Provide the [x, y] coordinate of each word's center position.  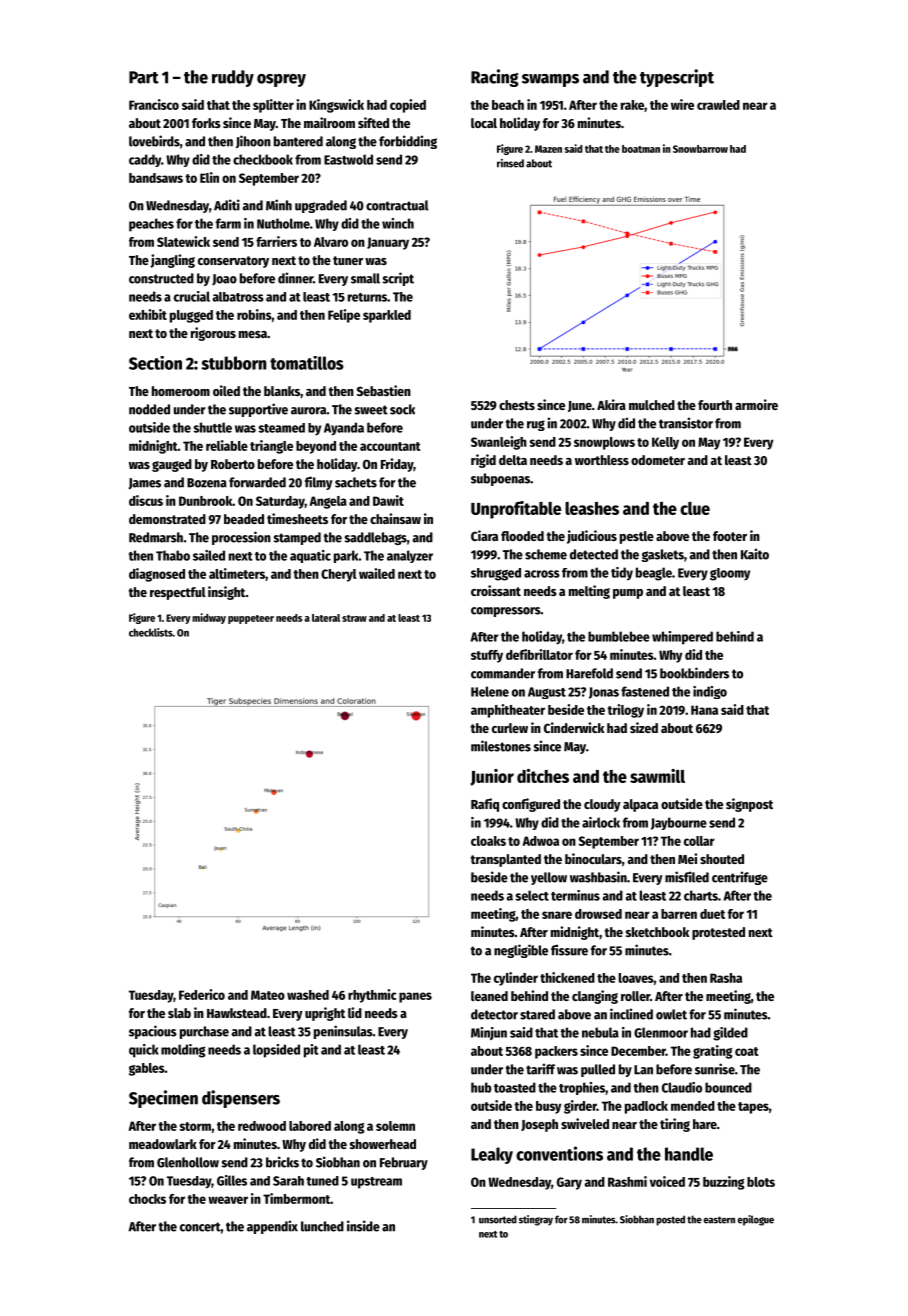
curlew [510, 728]
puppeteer [251, 619]
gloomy [730, 574]
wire [682, 104]
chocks [147, 1199]
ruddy [233, 78]
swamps [550, 80]
